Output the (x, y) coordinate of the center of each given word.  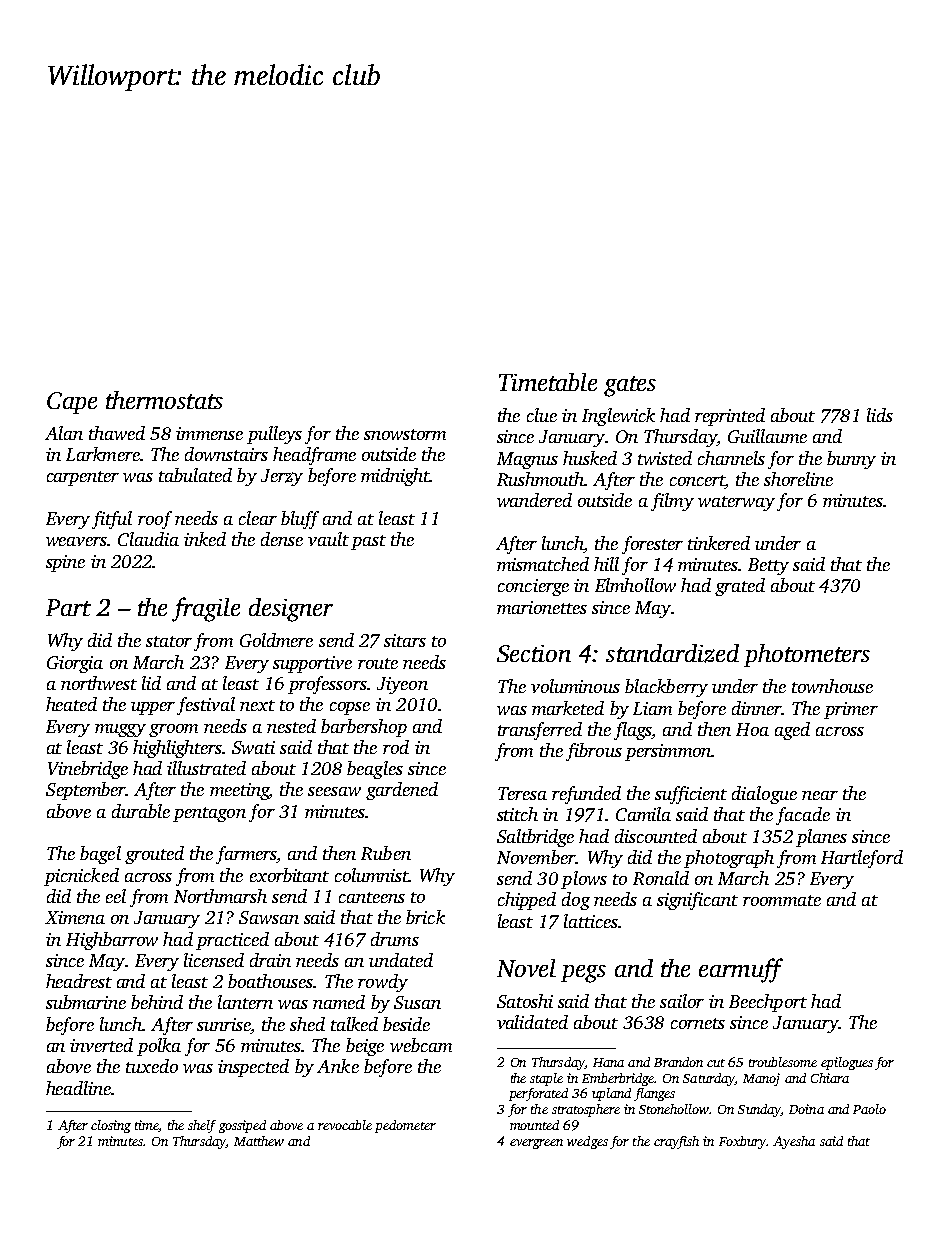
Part (68, 607)
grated (740, 587)
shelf (202, 1126)
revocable (345, 1125)
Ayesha (794, 1142)
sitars (405, 640)
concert (697, 482)
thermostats (164, 400)
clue (542, 415)
